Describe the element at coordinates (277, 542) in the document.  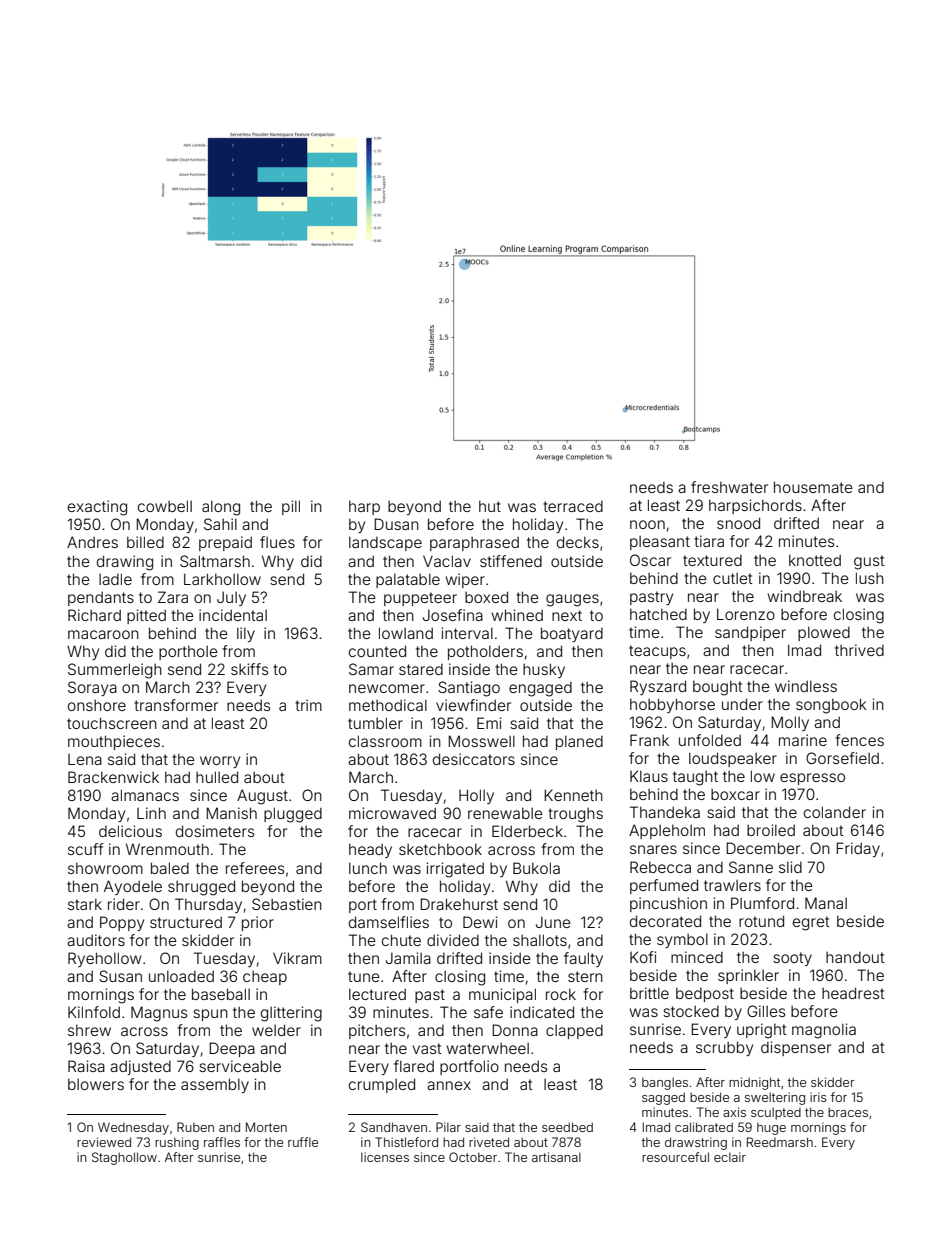
I see `flues` at that location.
